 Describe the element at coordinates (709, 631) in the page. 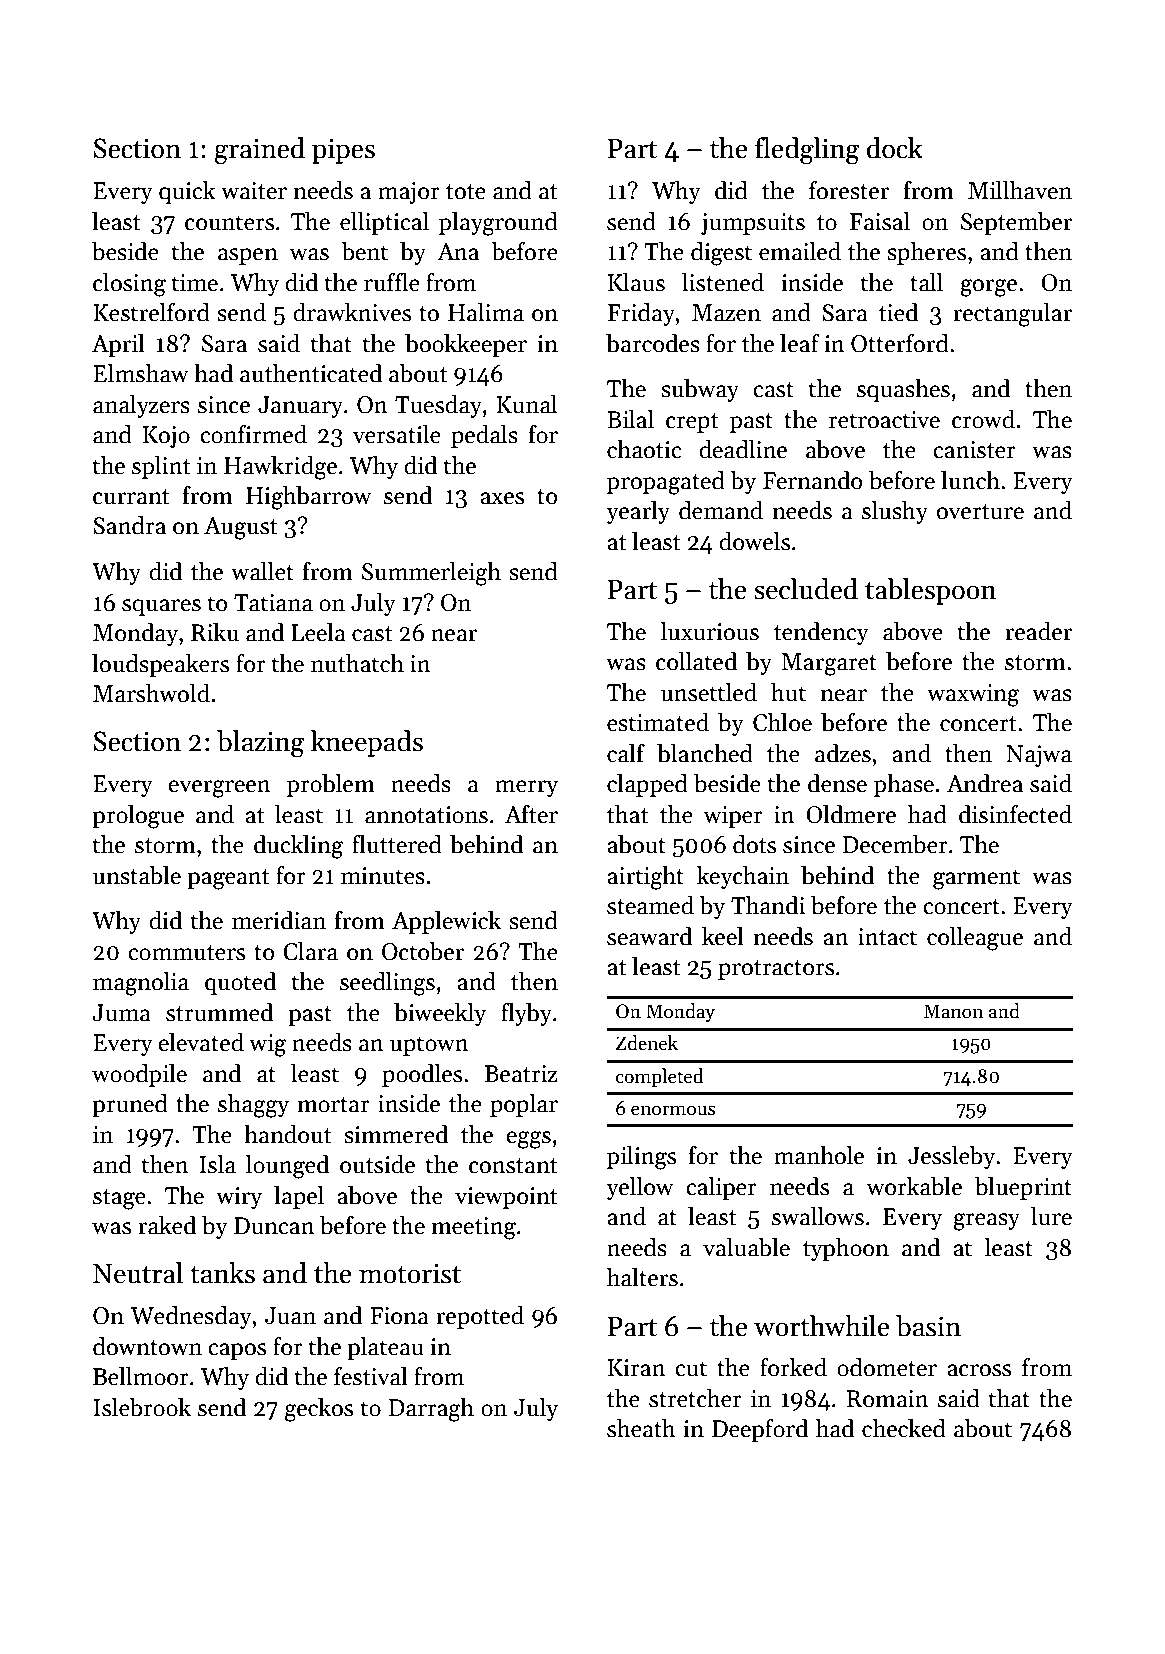

I see `luxurious` at that location.
